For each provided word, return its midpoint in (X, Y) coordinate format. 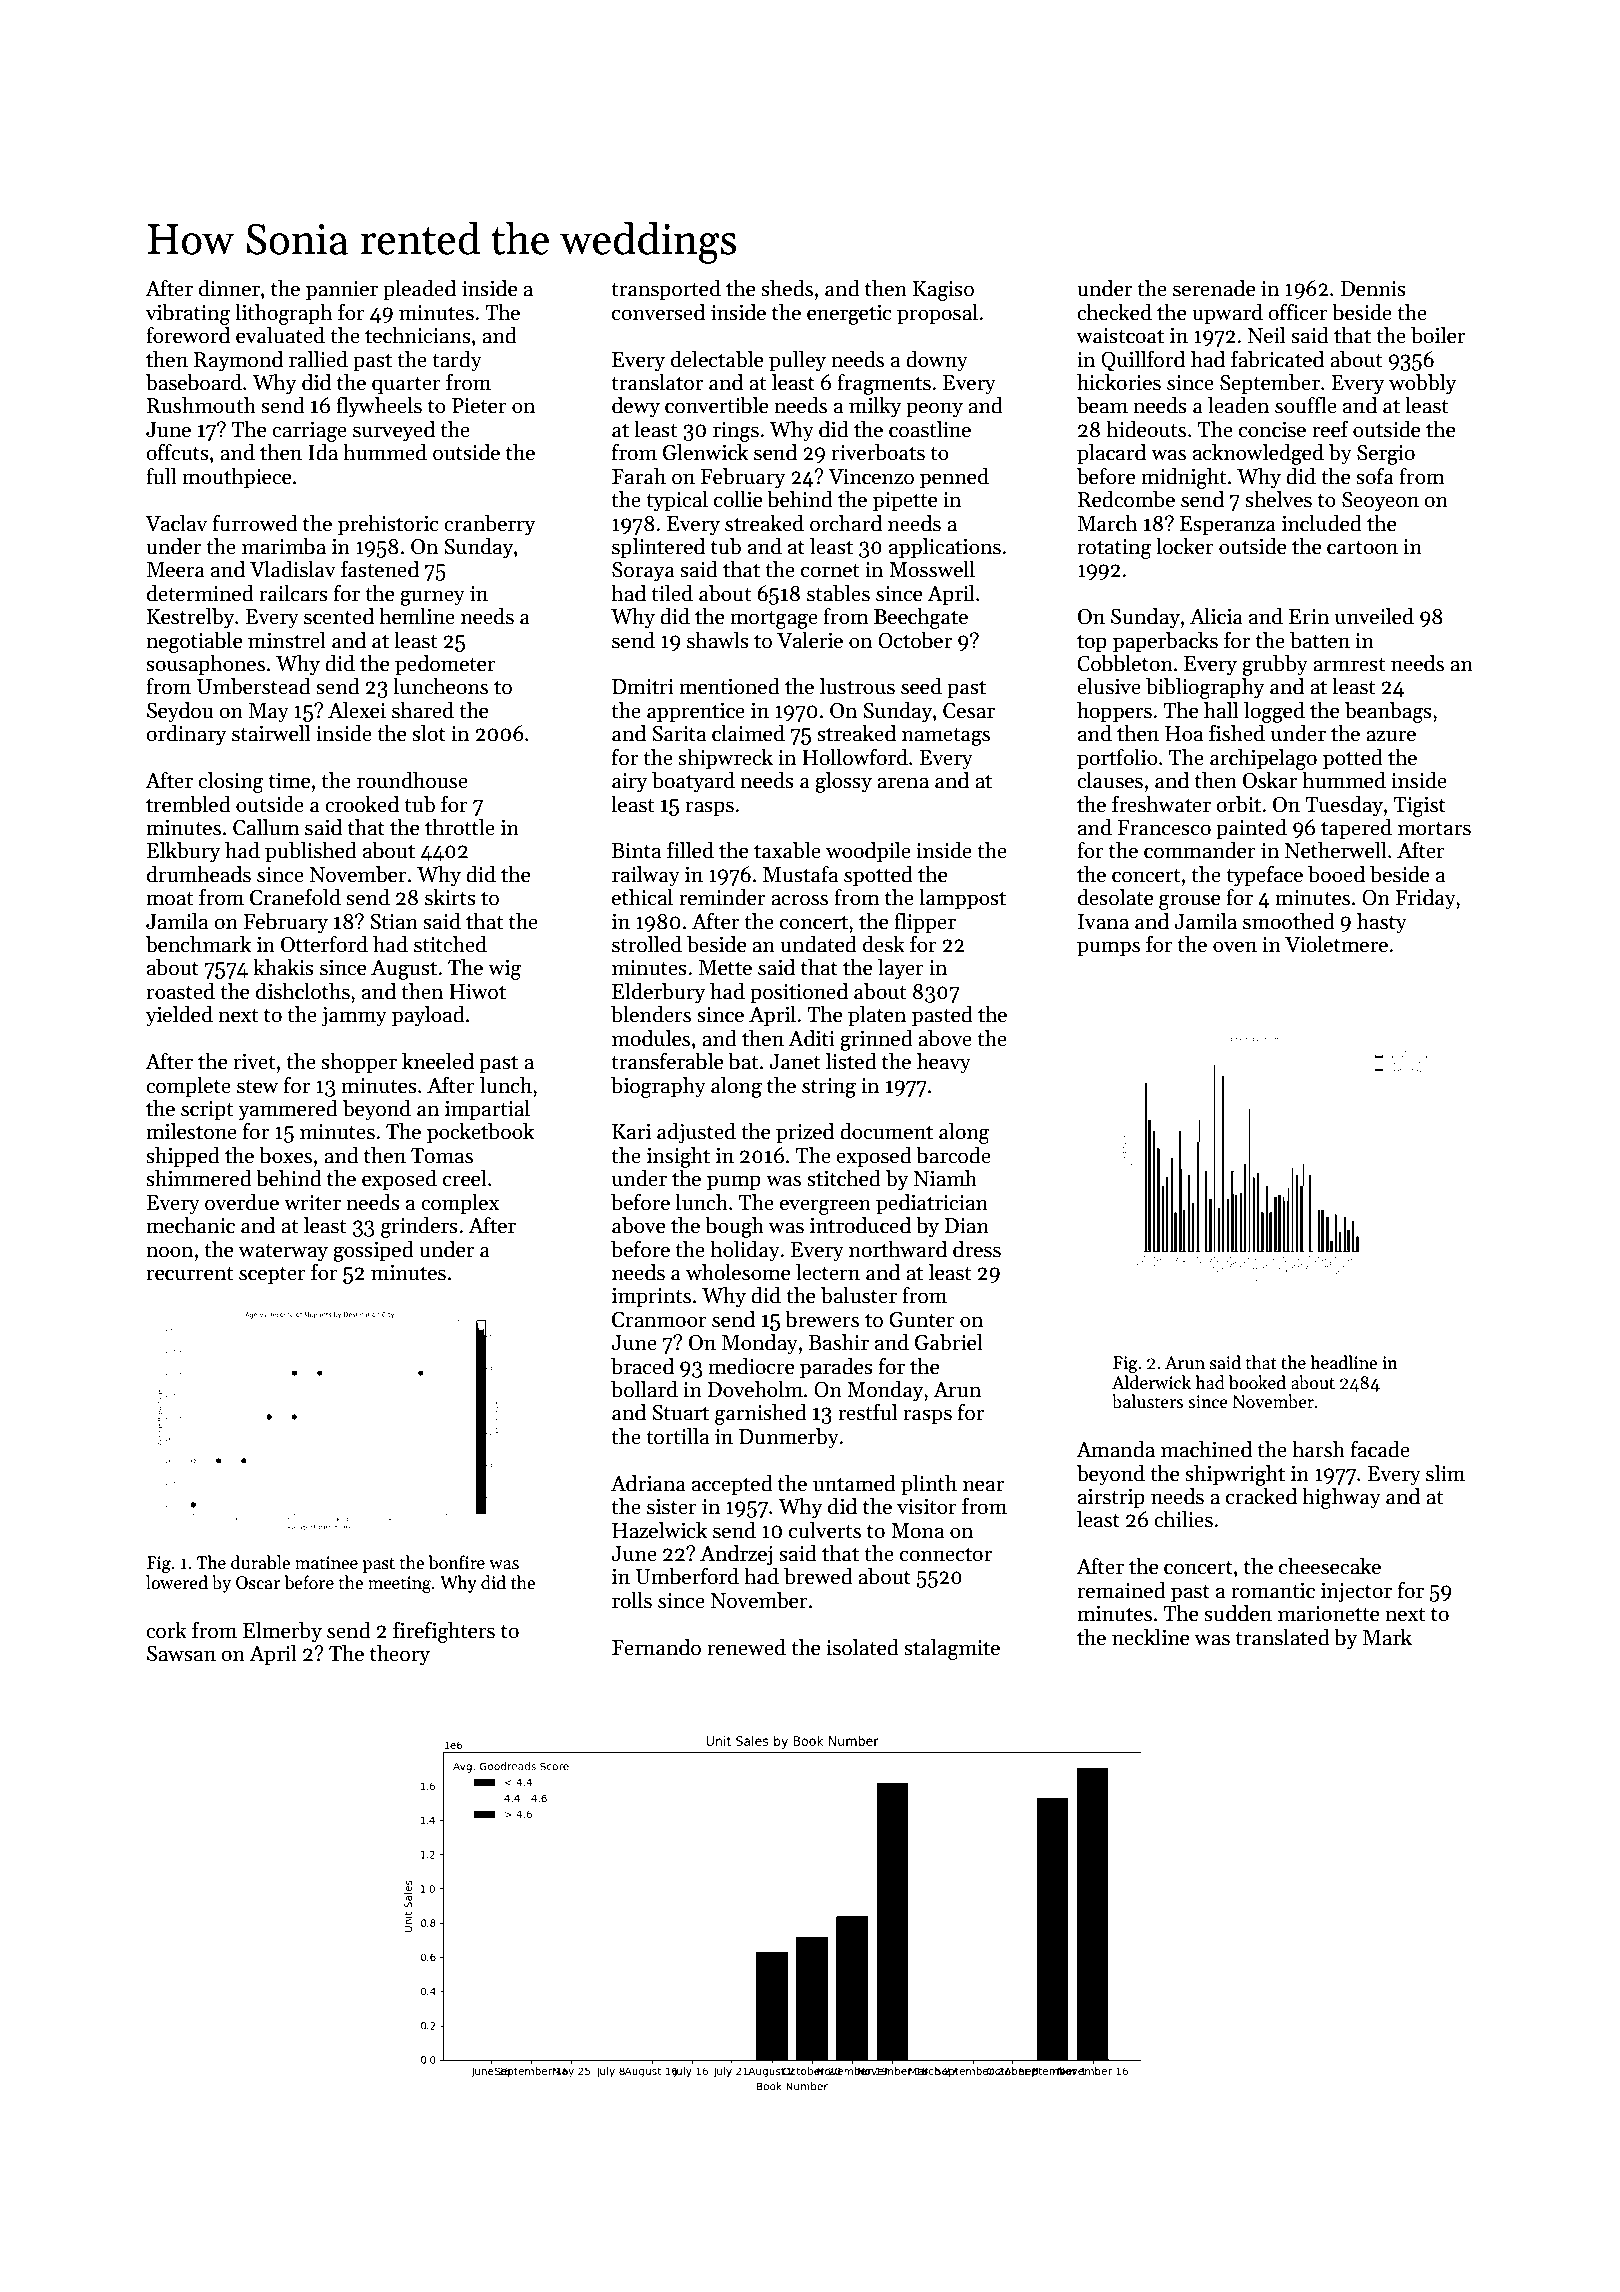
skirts (450, 897)
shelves (1278, 499)
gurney (432, 598)
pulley (797, 361)
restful (867, 1412)
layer (901, 969)
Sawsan (181, 1654)
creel (465, 1178)
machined (1206, 1449)
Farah (639, 476)
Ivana (1103, 922)
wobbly (1422, 384)
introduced (860, 1225)
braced (642, 1366)
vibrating (187, 314)
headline (1343, 1362)
